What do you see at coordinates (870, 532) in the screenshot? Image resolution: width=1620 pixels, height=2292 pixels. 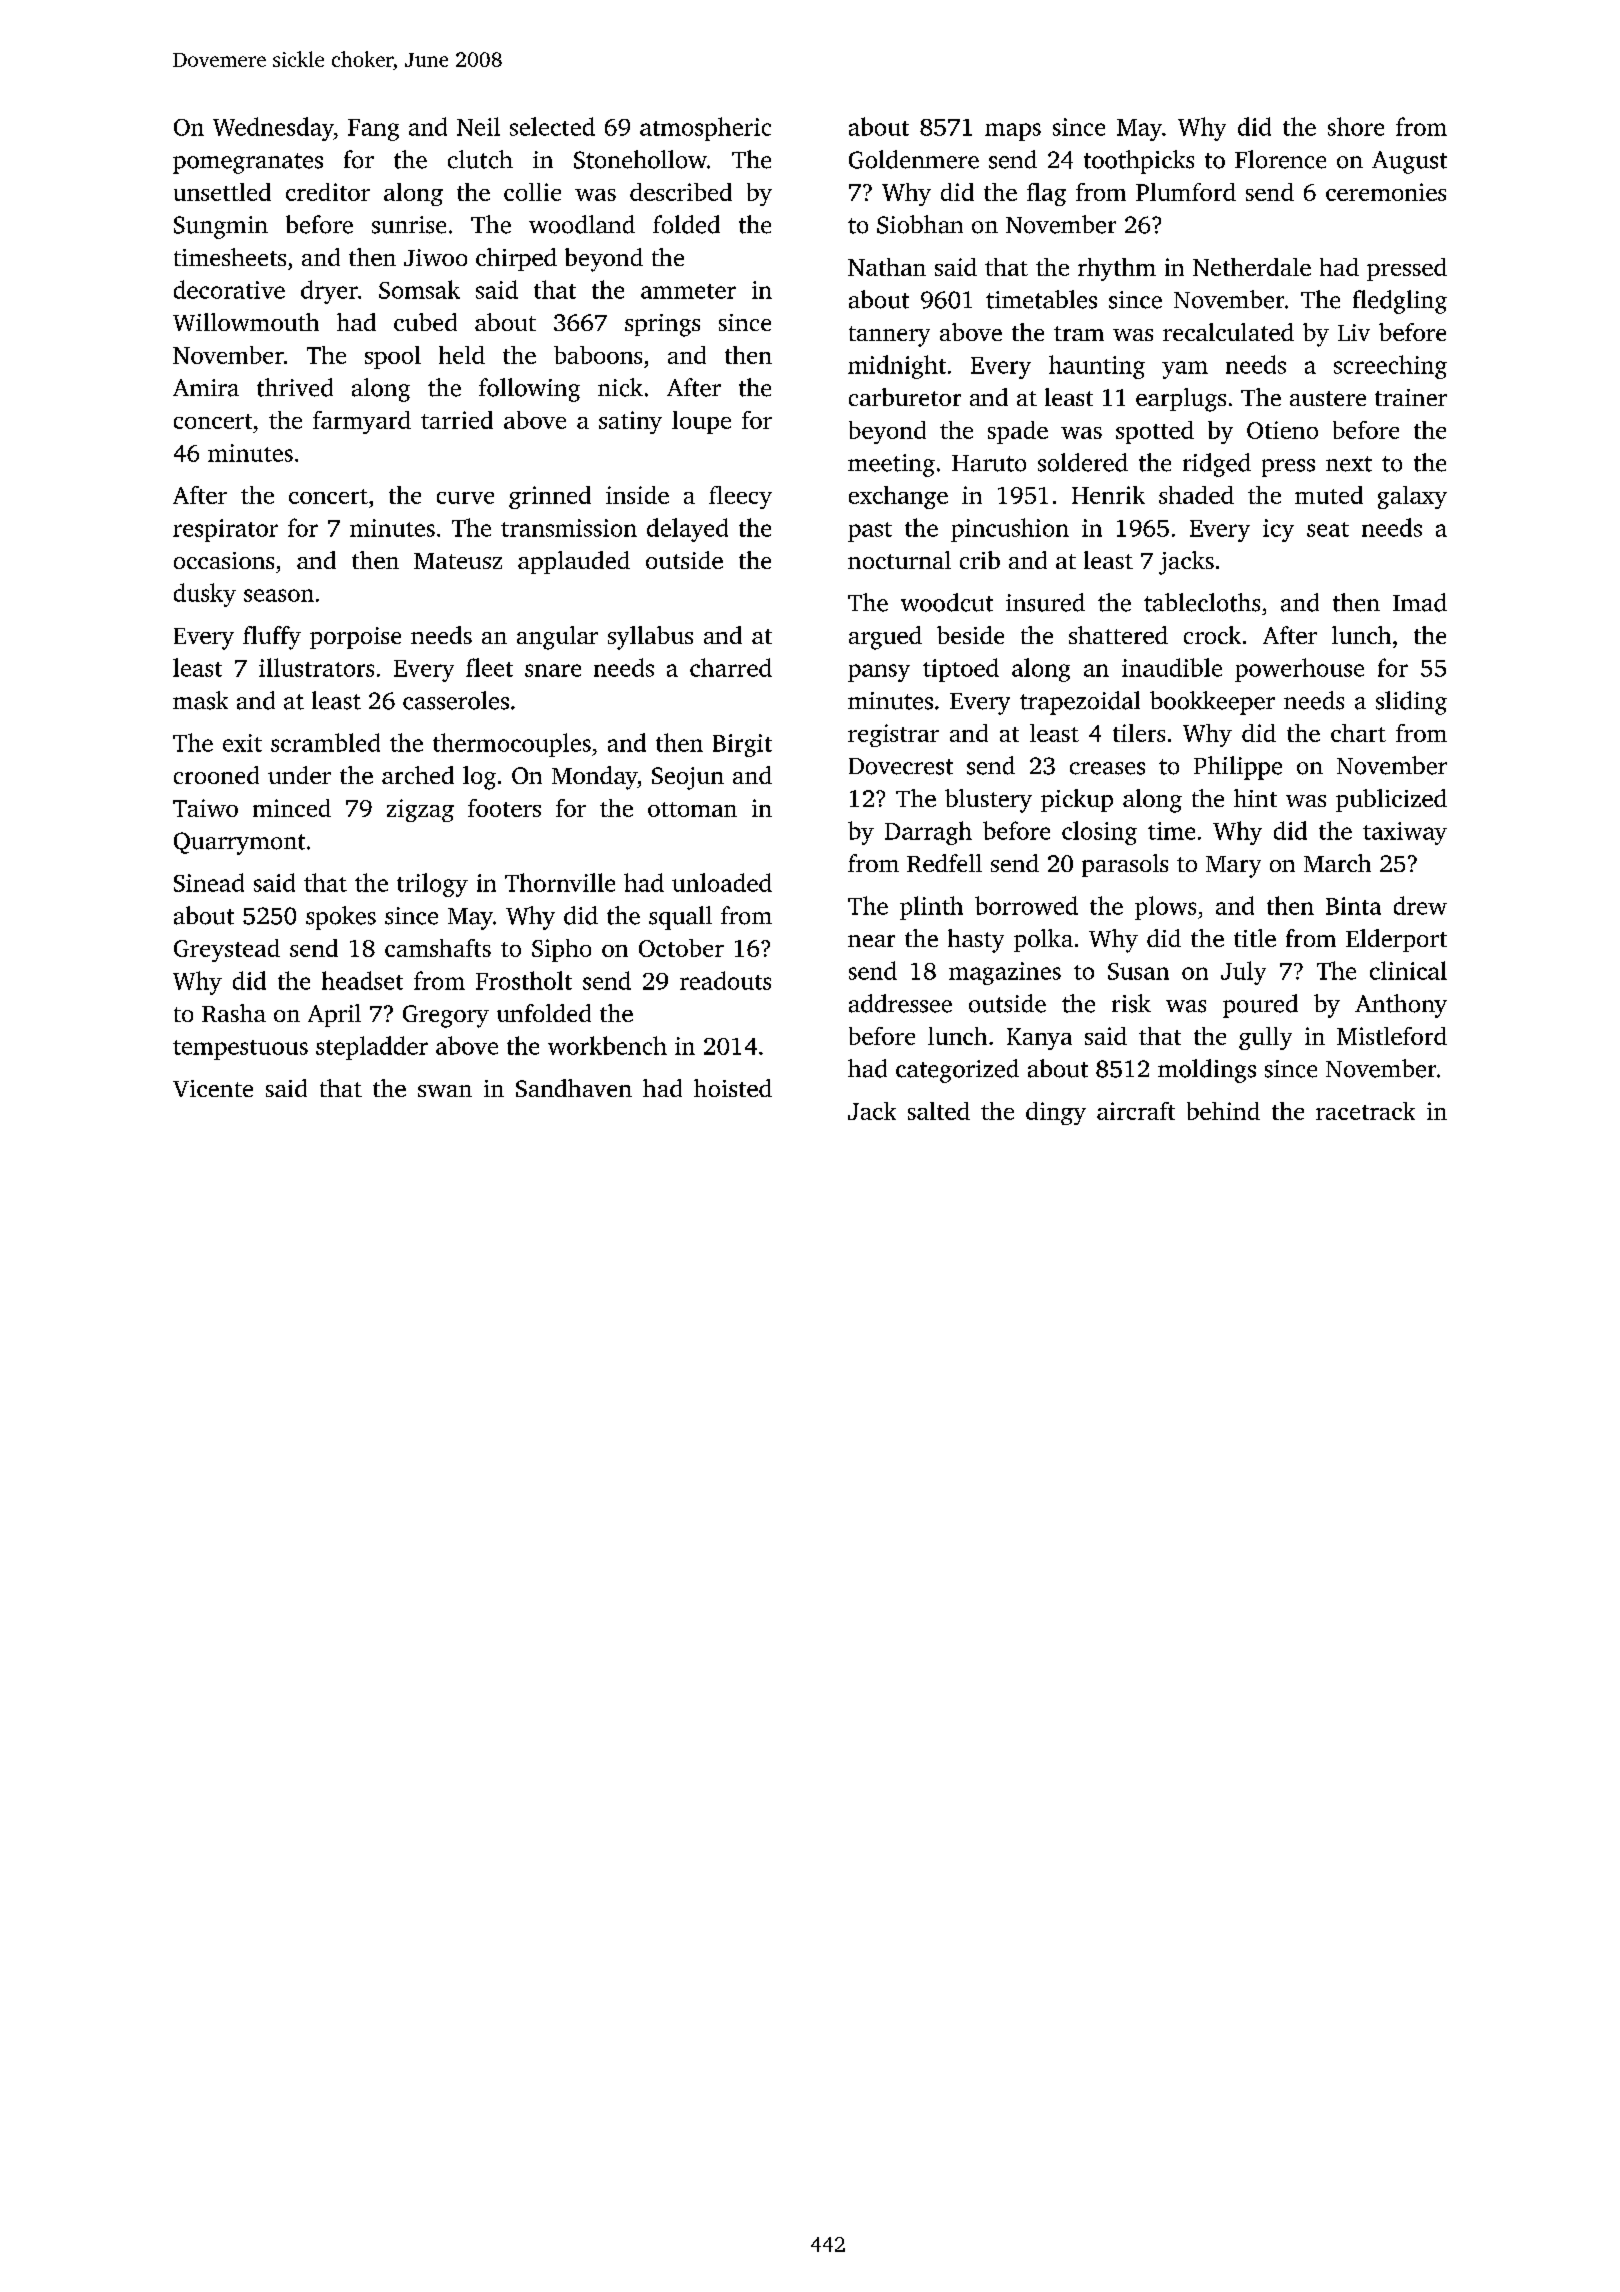 I see `past` at bounding box center [870, 532].
